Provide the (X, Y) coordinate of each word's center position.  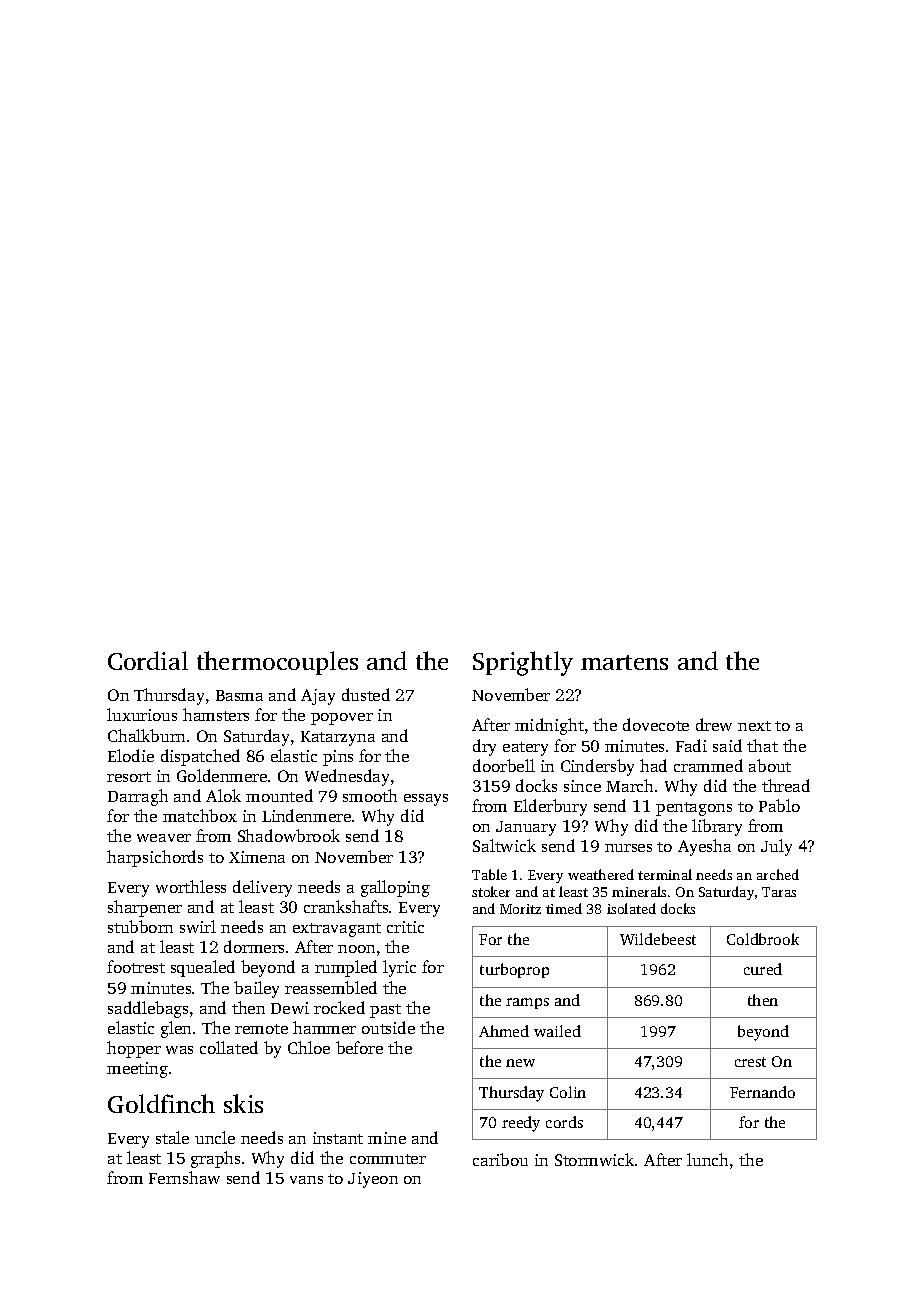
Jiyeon (373, 1180)
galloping (395, 888)
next (754, 726)
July (776, 847)
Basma (239, 695)
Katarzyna (338, 738)
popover (342, 719)
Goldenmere (222, 775)
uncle (215, 1137)
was (179, 1050)
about (770, 765)
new (520, 1063)
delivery (262, 888)
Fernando (762, 1092)
